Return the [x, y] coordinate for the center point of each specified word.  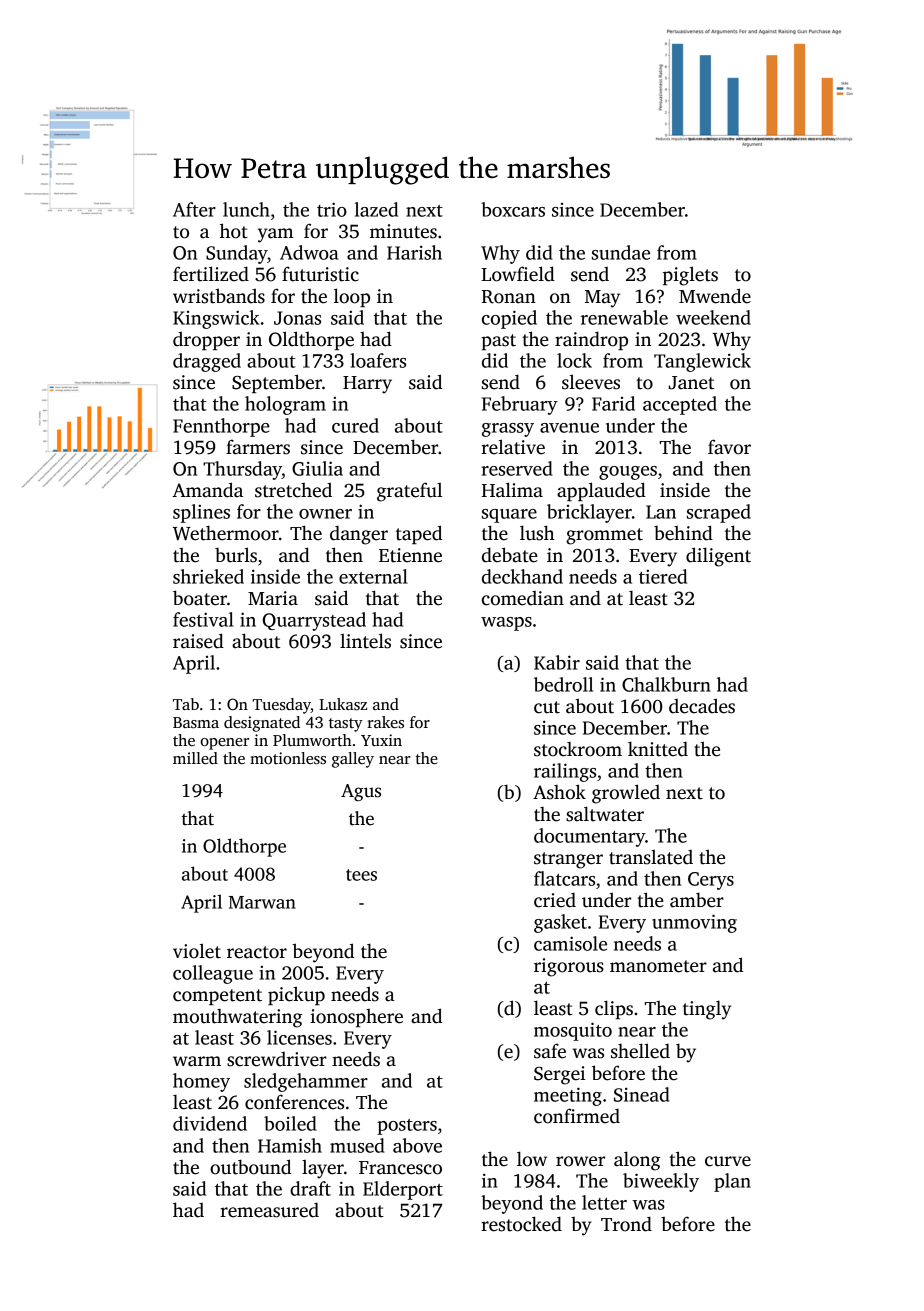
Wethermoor [226, 533]
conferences [294, 1102]
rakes [385, 722]
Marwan [262, 902]
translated [651, 857]
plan [732, 1182]
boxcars [513, 209]
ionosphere [356, 1018]
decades [702, 706]
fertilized [211, 274]
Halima [512, 490]
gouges [628, 473]
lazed [376, 209]
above [417, 1145]
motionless [288, 758]
